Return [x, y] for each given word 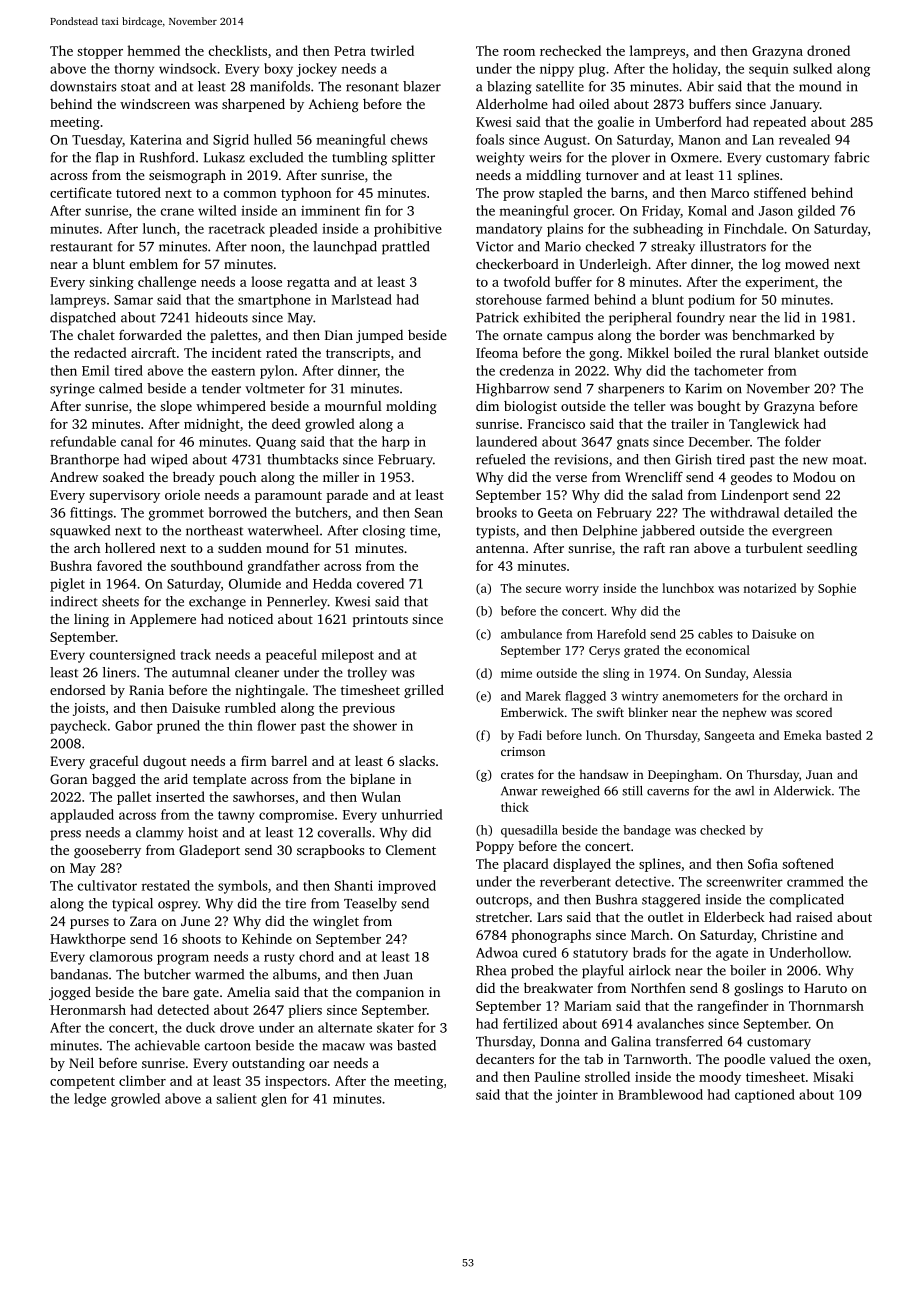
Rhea [491, 970]
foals [490, 139]
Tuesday [97, 141]
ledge [90, 1100]
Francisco [556, 424]
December [719, 441]
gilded [816, 212]
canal [137, 441]
